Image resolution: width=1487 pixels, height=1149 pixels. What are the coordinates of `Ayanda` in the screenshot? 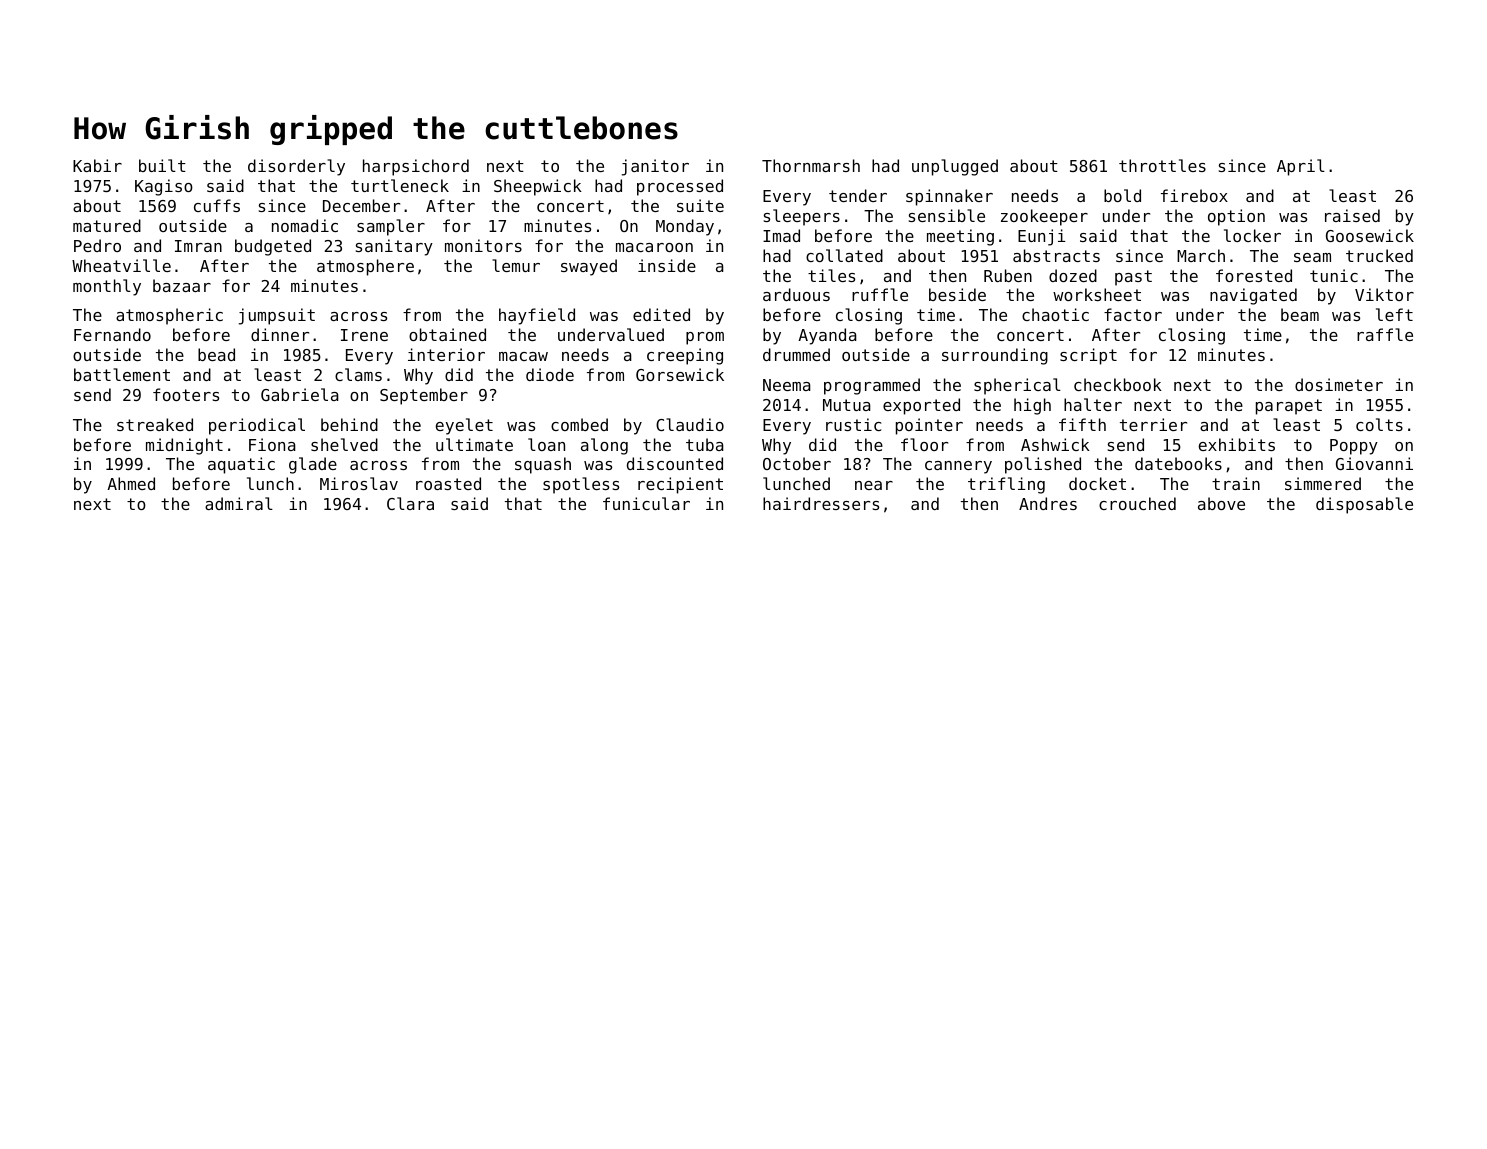 It's located at (827, 336).
